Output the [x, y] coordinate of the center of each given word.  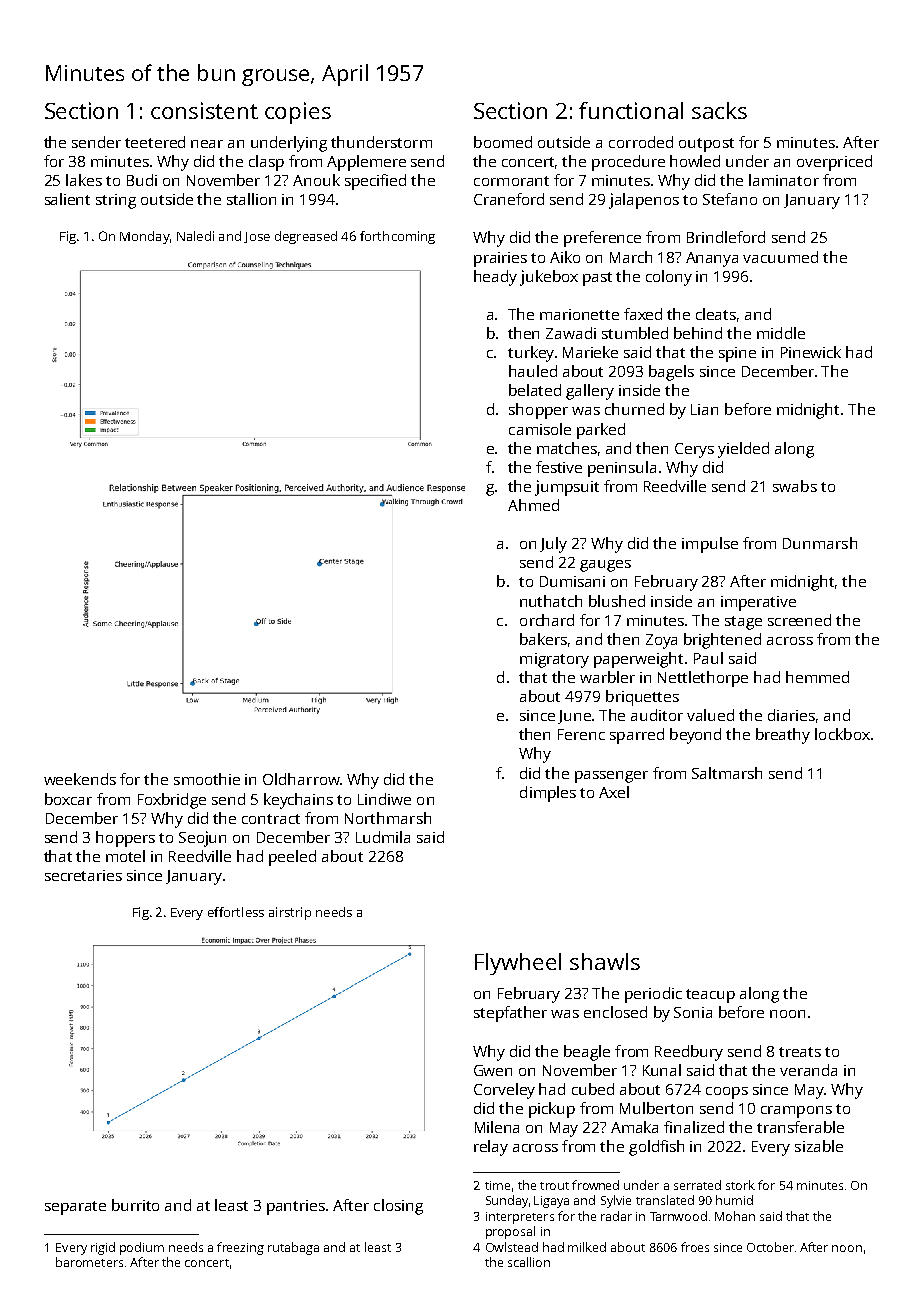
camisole [540, 429]
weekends [80, 779]
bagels [671, 373]
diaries [791, 715]
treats [800, 1052]
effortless [236, 912]
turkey [531, 354]
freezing [240, 1248]
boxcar [68, 799]
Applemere [366, 163]
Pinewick [811, 352]
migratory [554, 660]
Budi [142, 180]
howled [695, 161]
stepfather [510, 1014]
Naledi [195, 236]
